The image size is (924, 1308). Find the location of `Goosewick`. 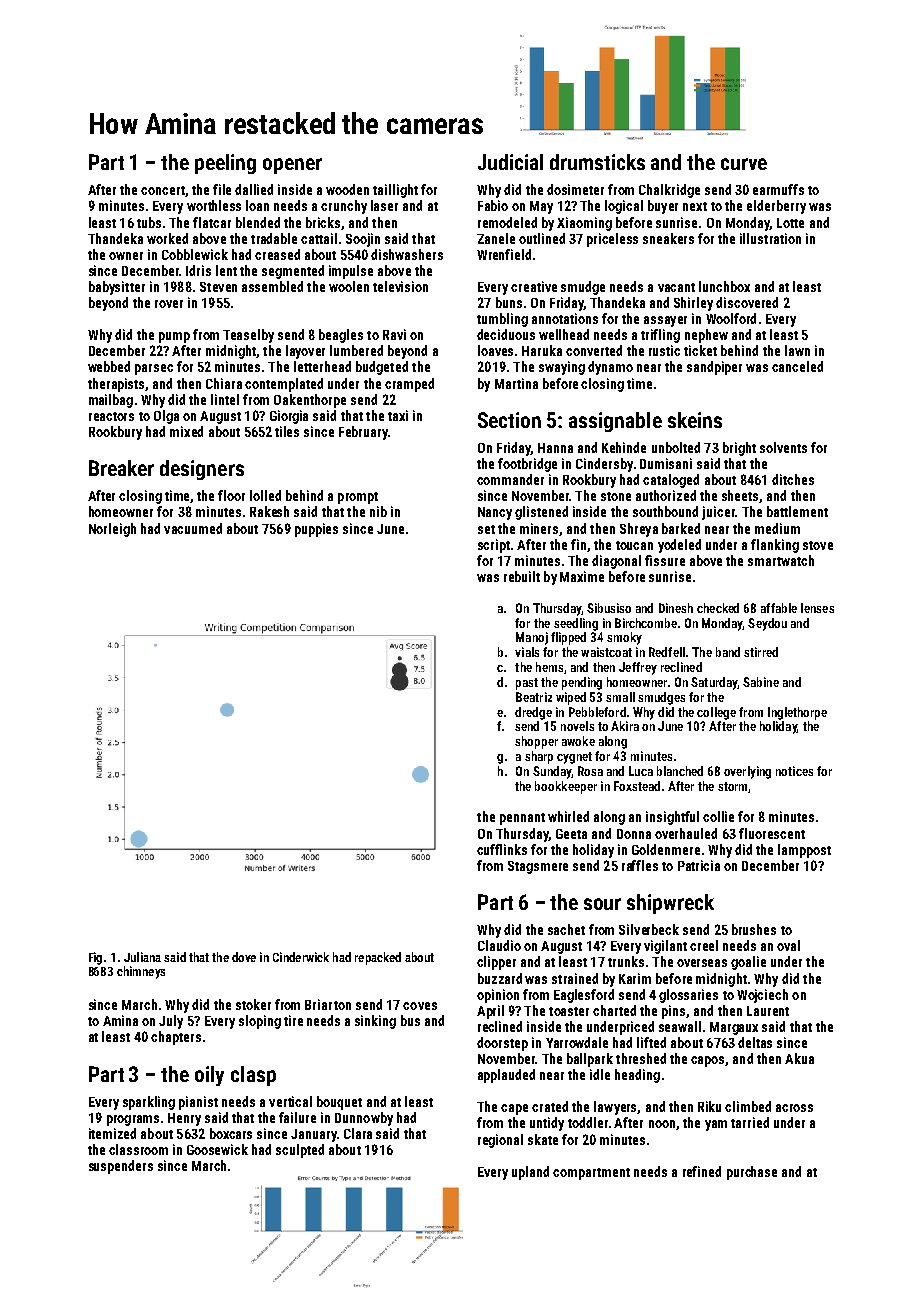

Goosewick is located at coordinates (217, 1149).
